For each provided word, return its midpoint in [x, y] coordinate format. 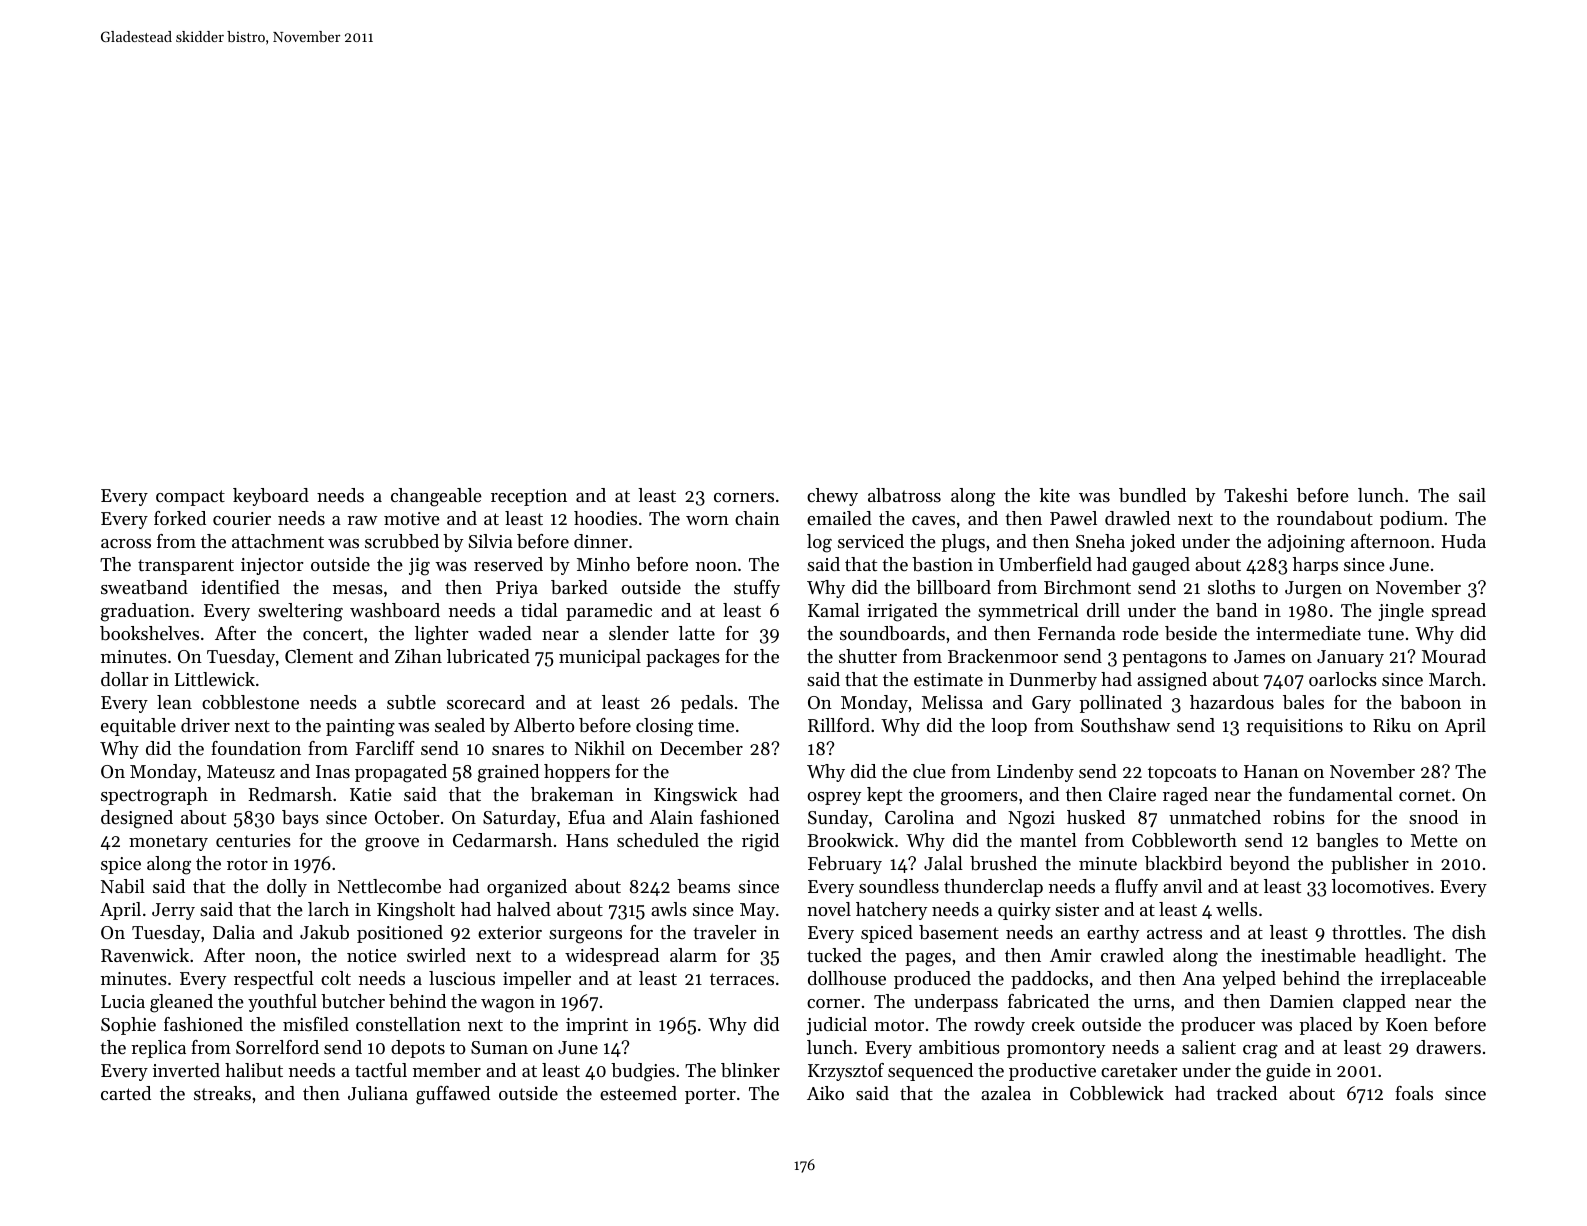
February [845, 865]
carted [126, 1093]
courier [242, 518]
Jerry [173, 911]
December [701, 748]
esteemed [638, 1093]
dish [1469, 932]
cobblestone [250, 702]
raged [1185, 796]
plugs [963, 543]
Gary [1051, 704]
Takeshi [1256, 495]
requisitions [1294, 727]
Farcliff [385, 748]
